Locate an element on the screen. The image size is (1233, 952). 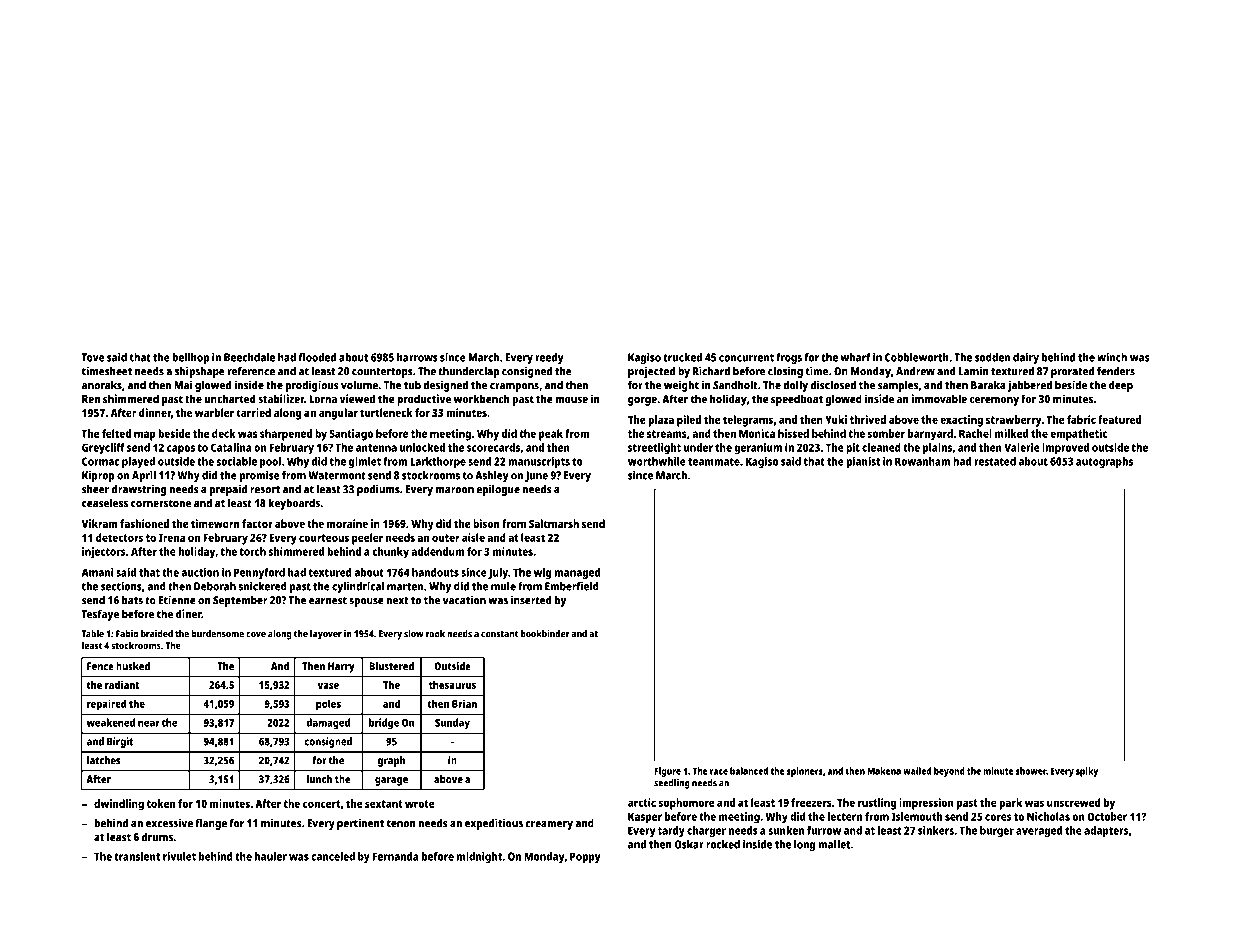
Brian is located at coordinates (464, 703).
